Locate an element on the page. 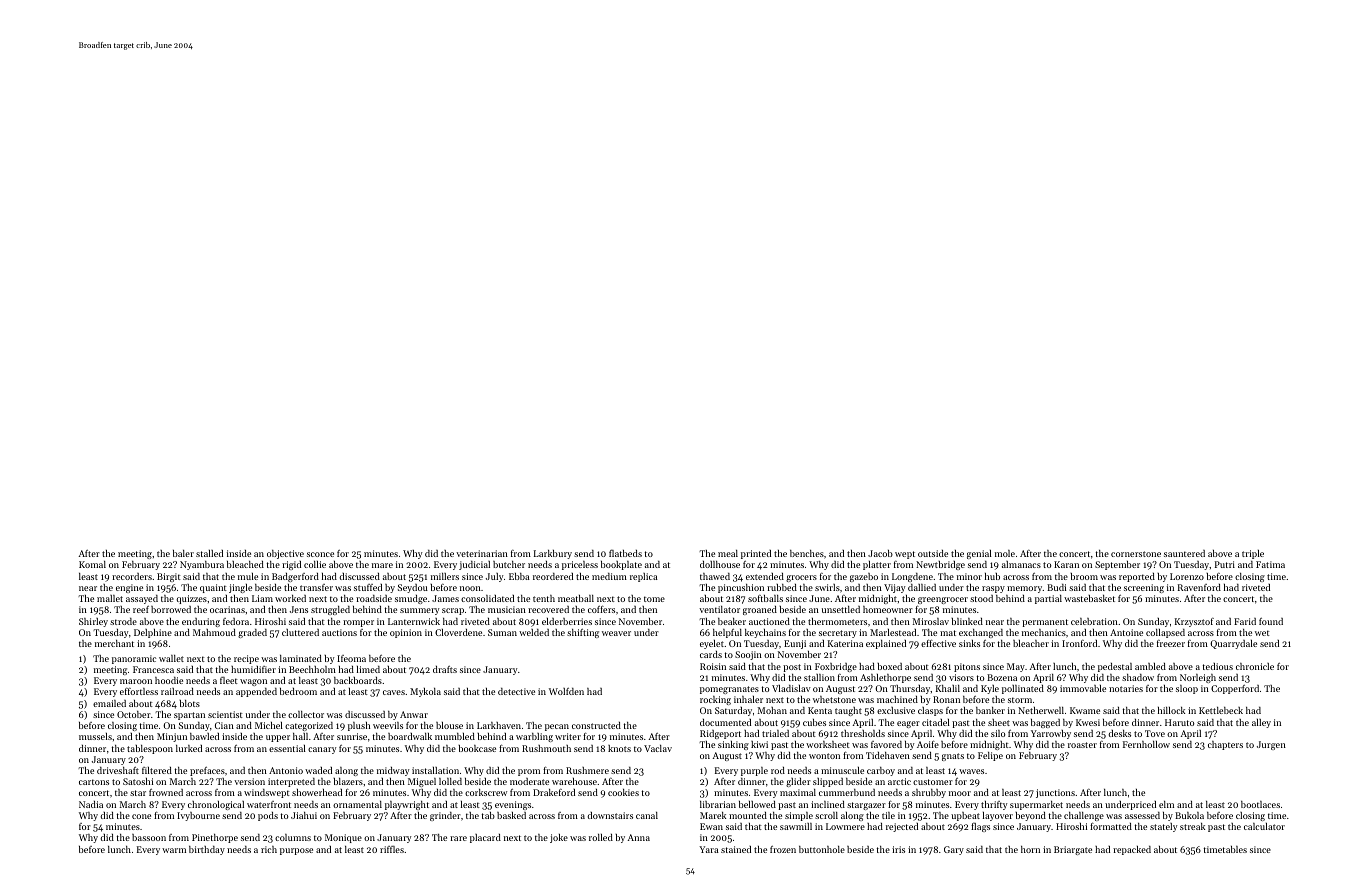  strode is located at coordinates (123, 621).
